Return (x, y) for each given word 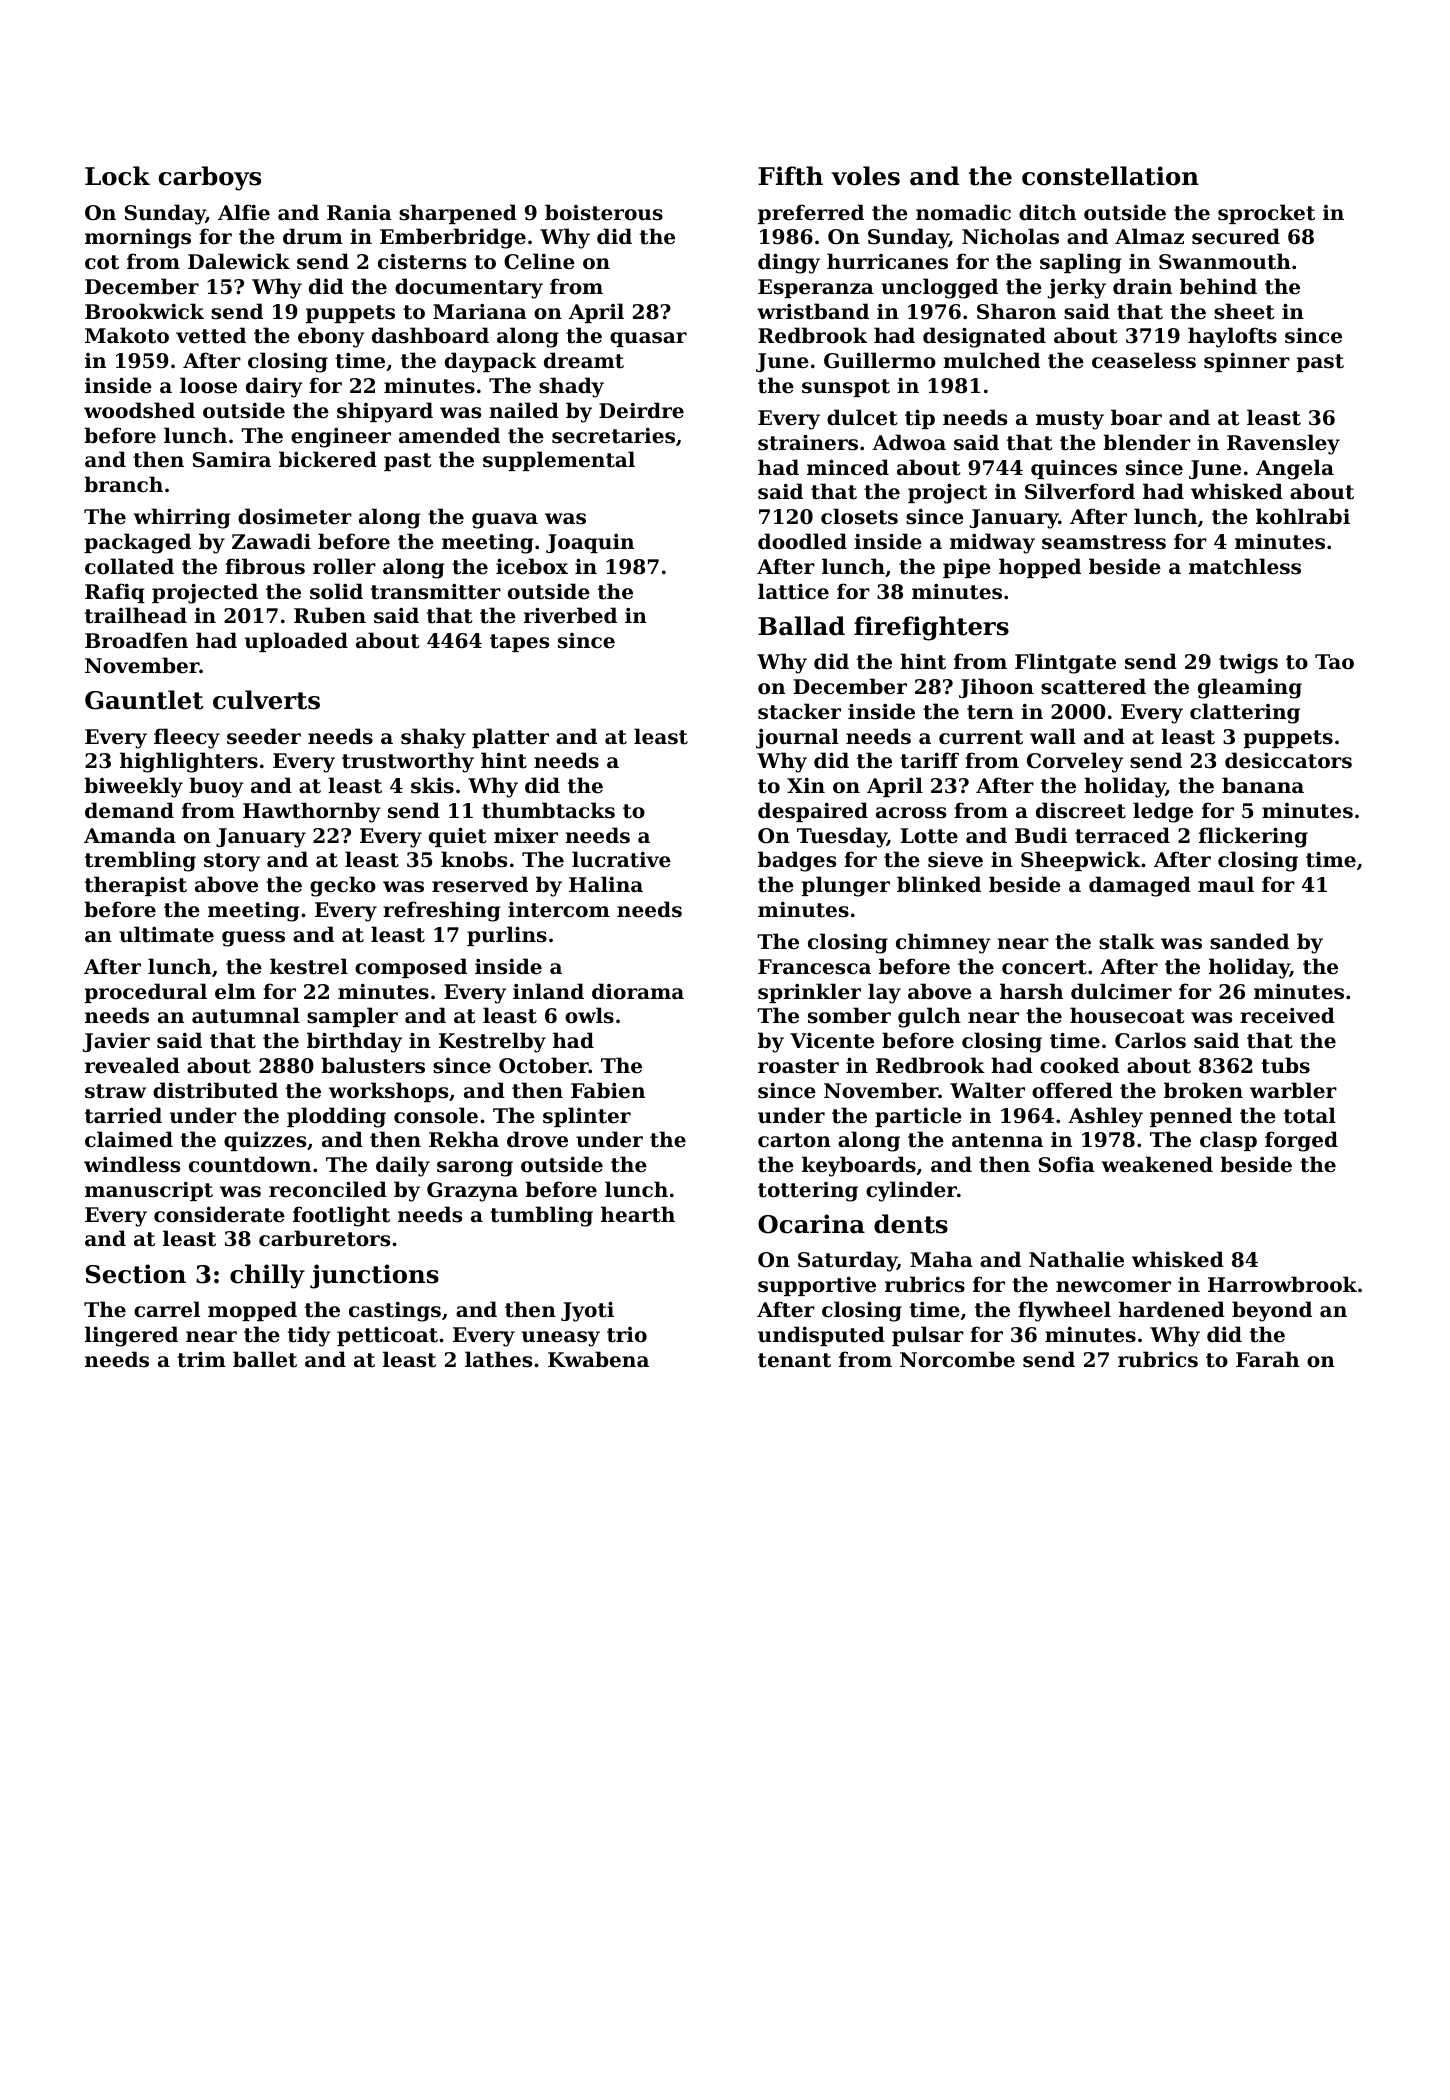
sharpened (458, 214)
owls (589, 1015)
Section (136, 1274)
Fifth (790, 176)
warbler (1293, 1090)
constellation (1110, 176)
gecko (343, 886)
